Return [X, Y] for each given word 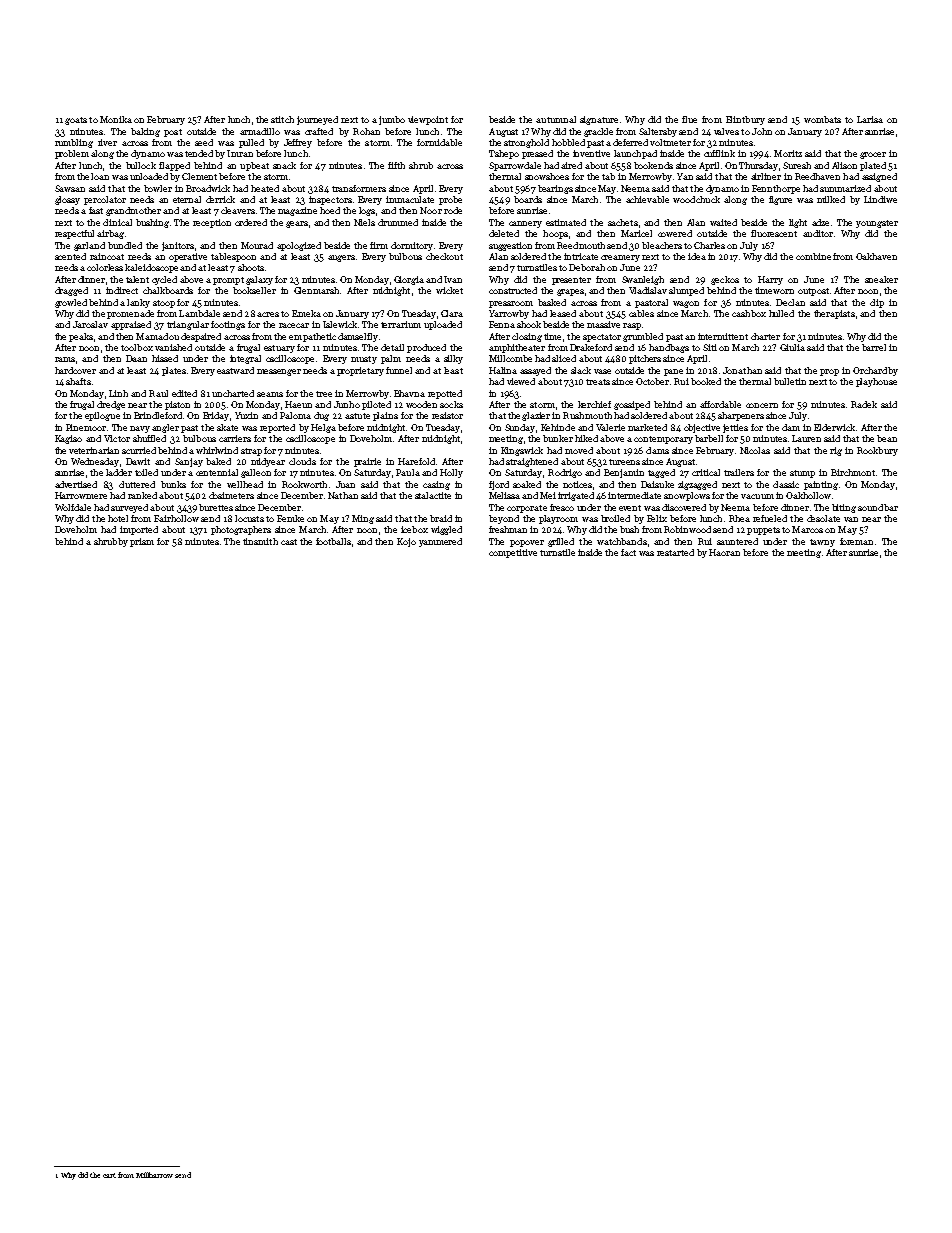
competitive [513, 553]
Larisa [870, 119]
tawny [822, 543]
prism [142, 542]
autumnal [556, 119]
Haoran [724, 552]
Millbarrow [154, 1175]
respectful [74, 234]
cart [109, 1175]
